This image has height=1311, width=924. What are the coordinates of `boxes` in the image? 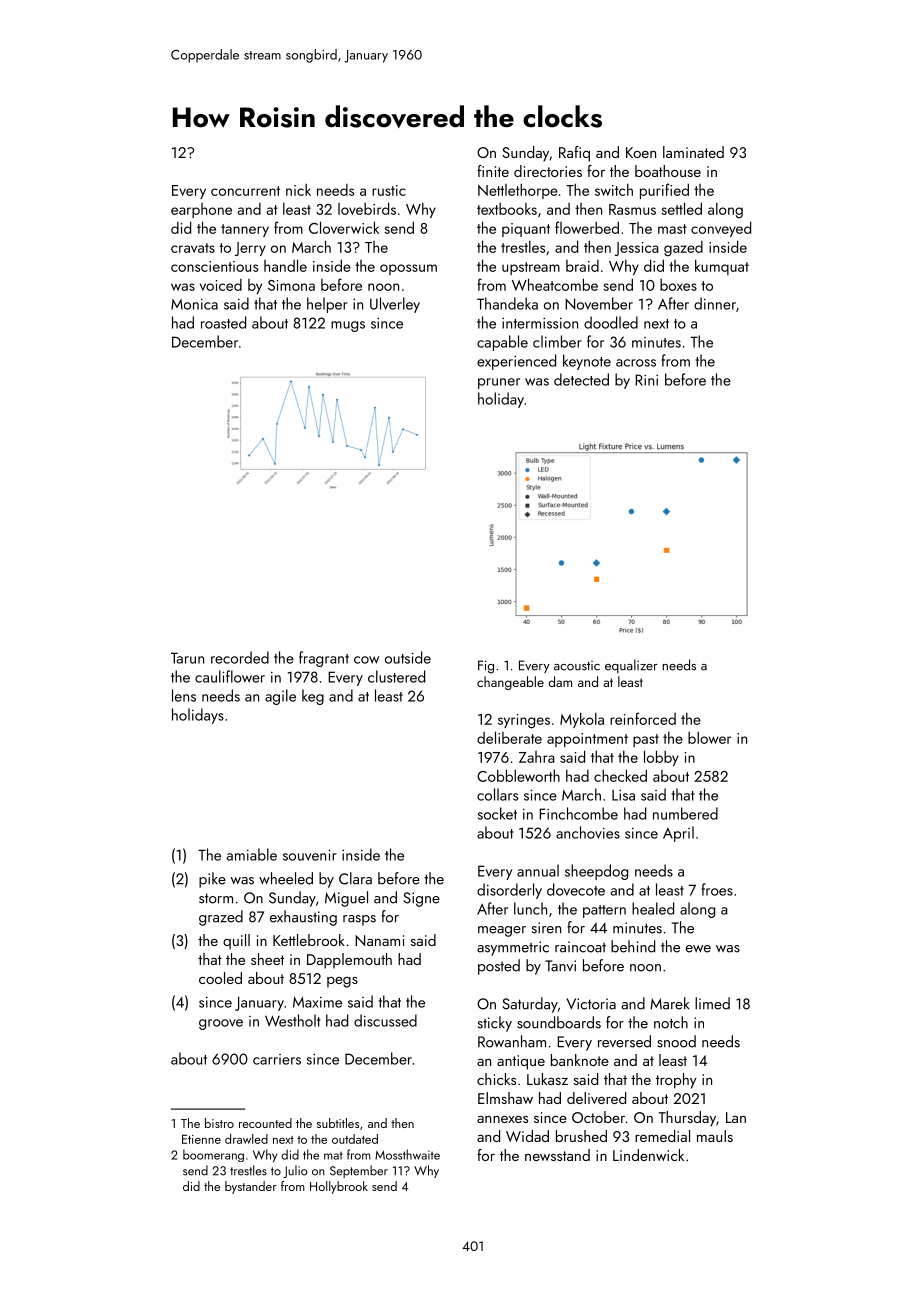 It's located at (678, 285).
